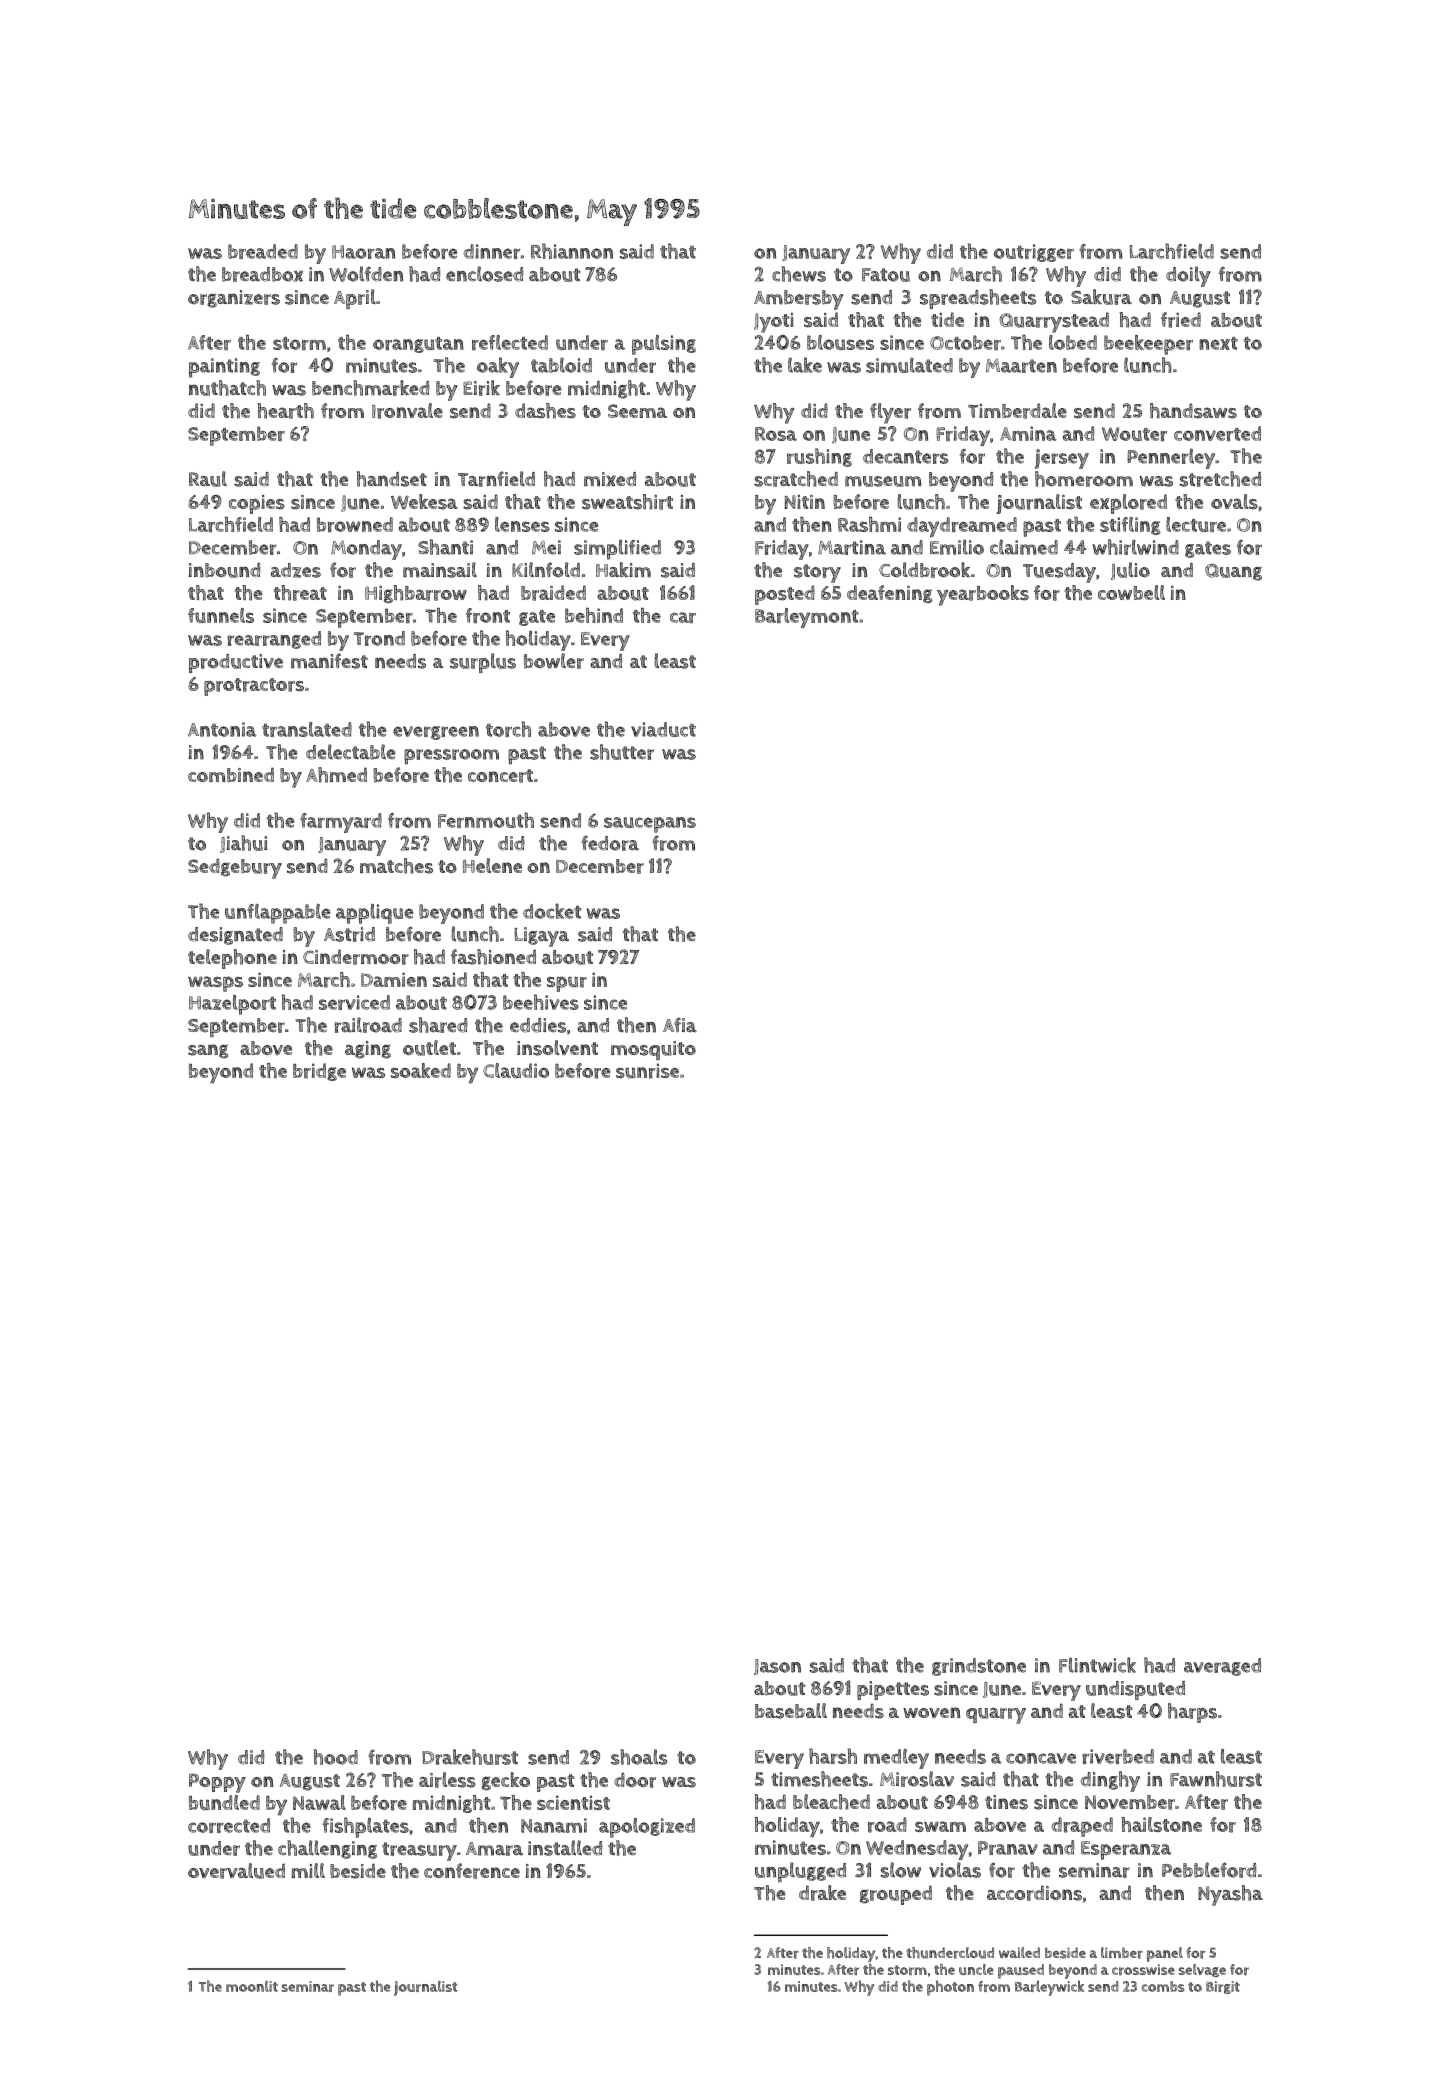 This page has height=2100, width=1450. Describe the element at coordinates (798, 300) in the page. I see `Ambersby` at that location.
